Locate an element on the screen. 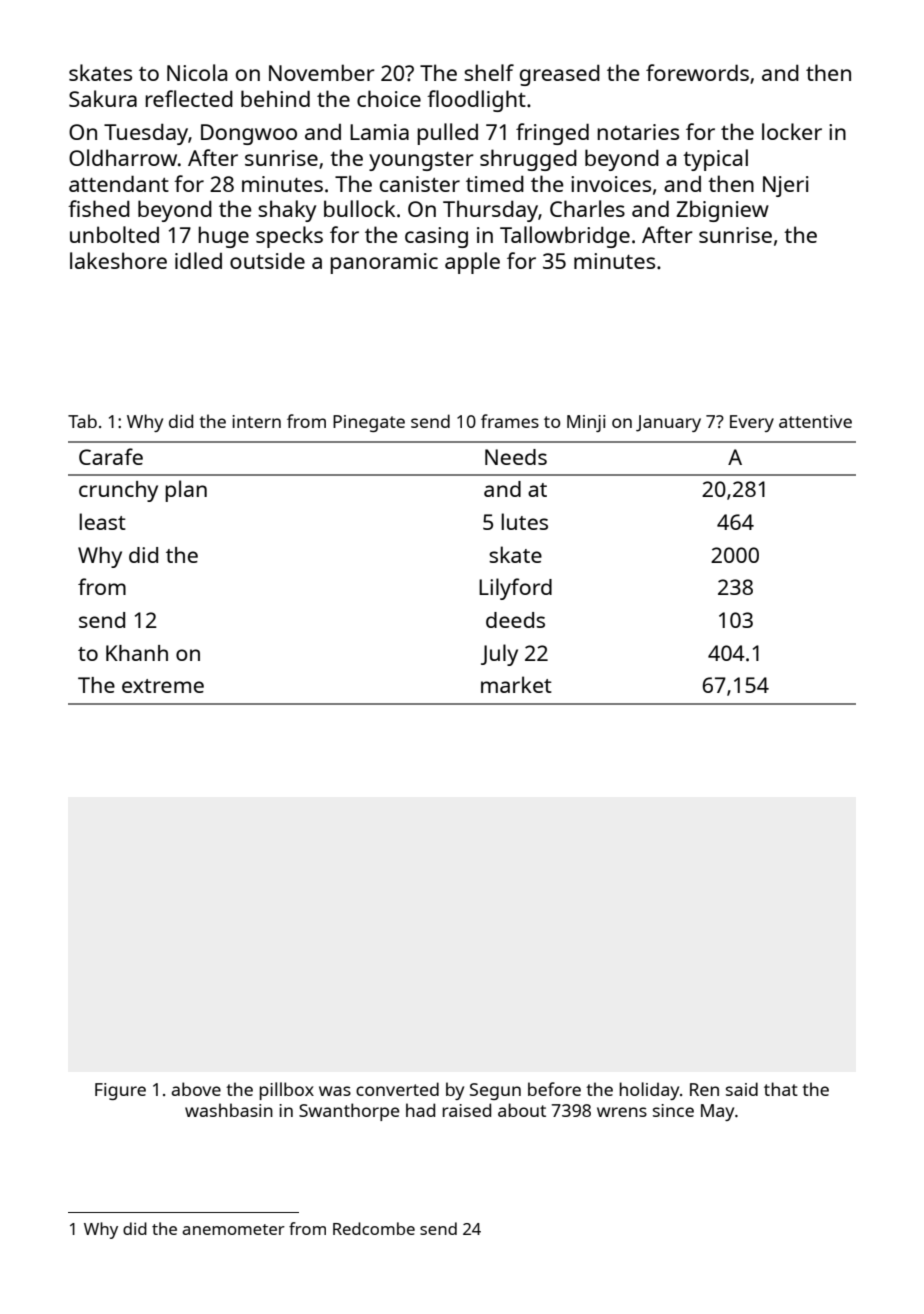 The image size is (924, 1314). Lilyford is located at coordinates (515, 589).
